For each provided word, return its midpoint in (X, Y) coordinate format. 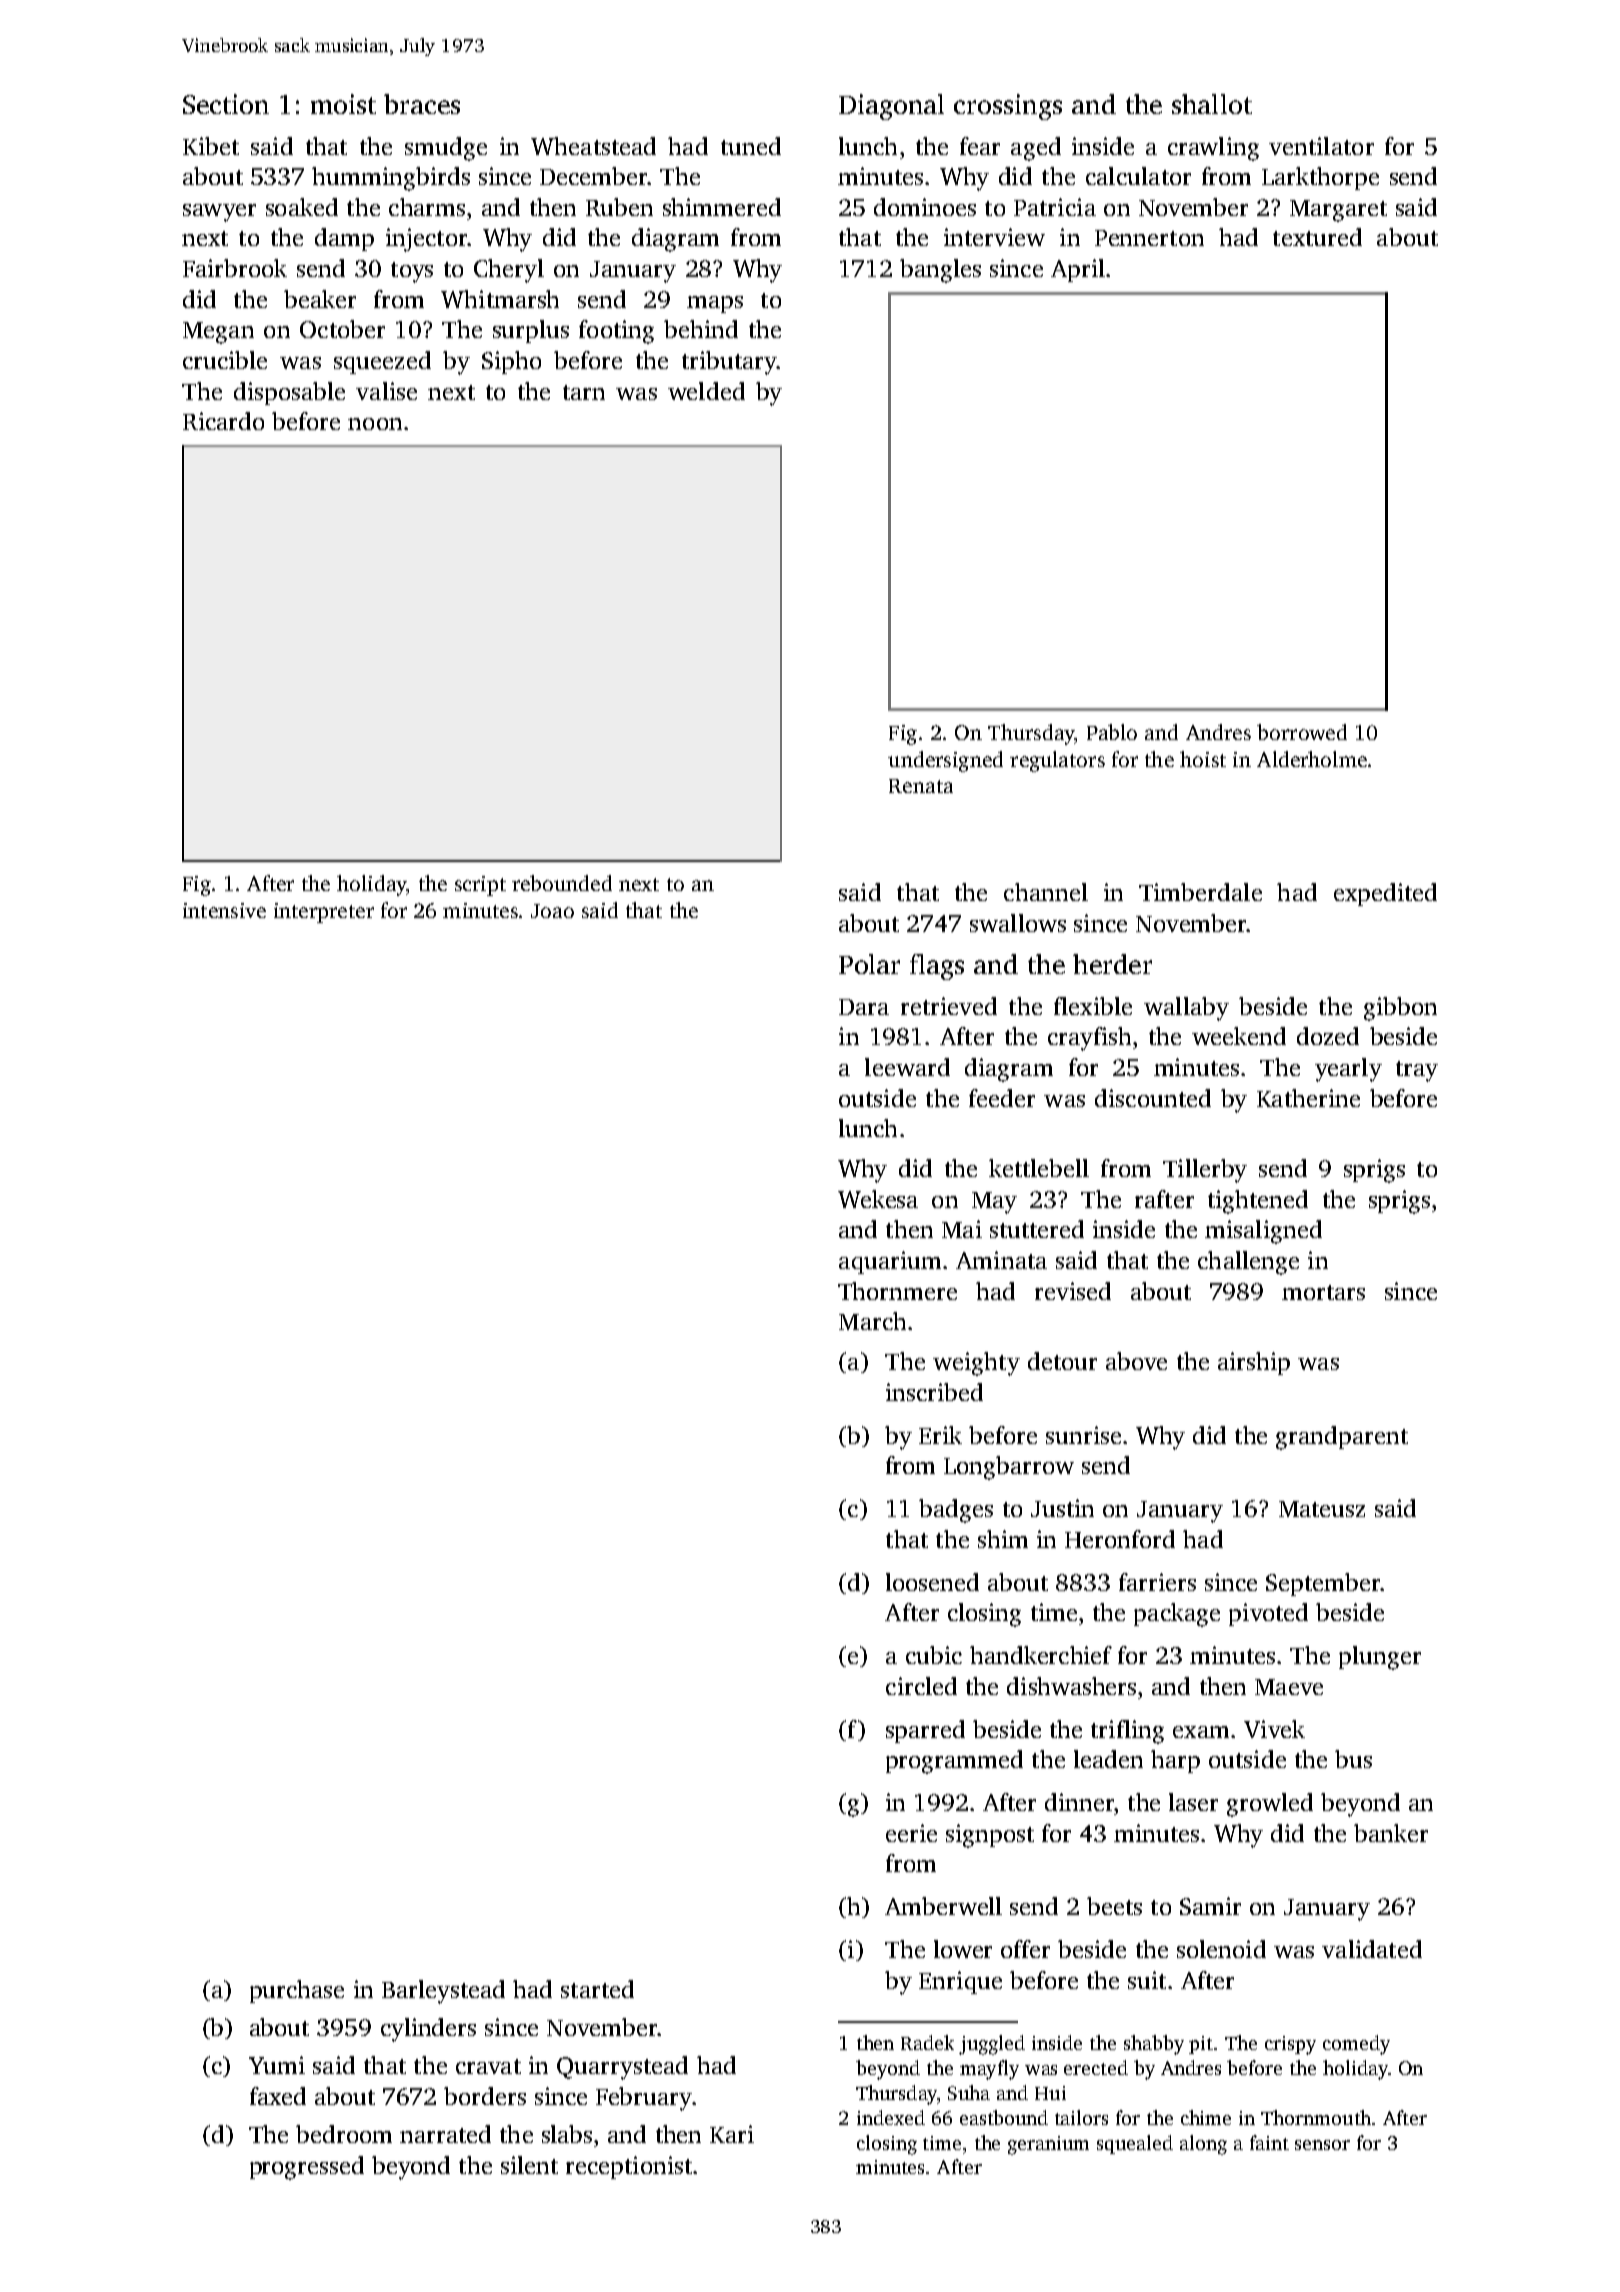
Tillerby (1205, 1171)
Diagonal (891, 107)
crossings (1008, 107)
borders (485, 2096)
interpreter (324, 913)
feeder (1002, 1098)
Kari (732, 2134)
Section (226, 104)
